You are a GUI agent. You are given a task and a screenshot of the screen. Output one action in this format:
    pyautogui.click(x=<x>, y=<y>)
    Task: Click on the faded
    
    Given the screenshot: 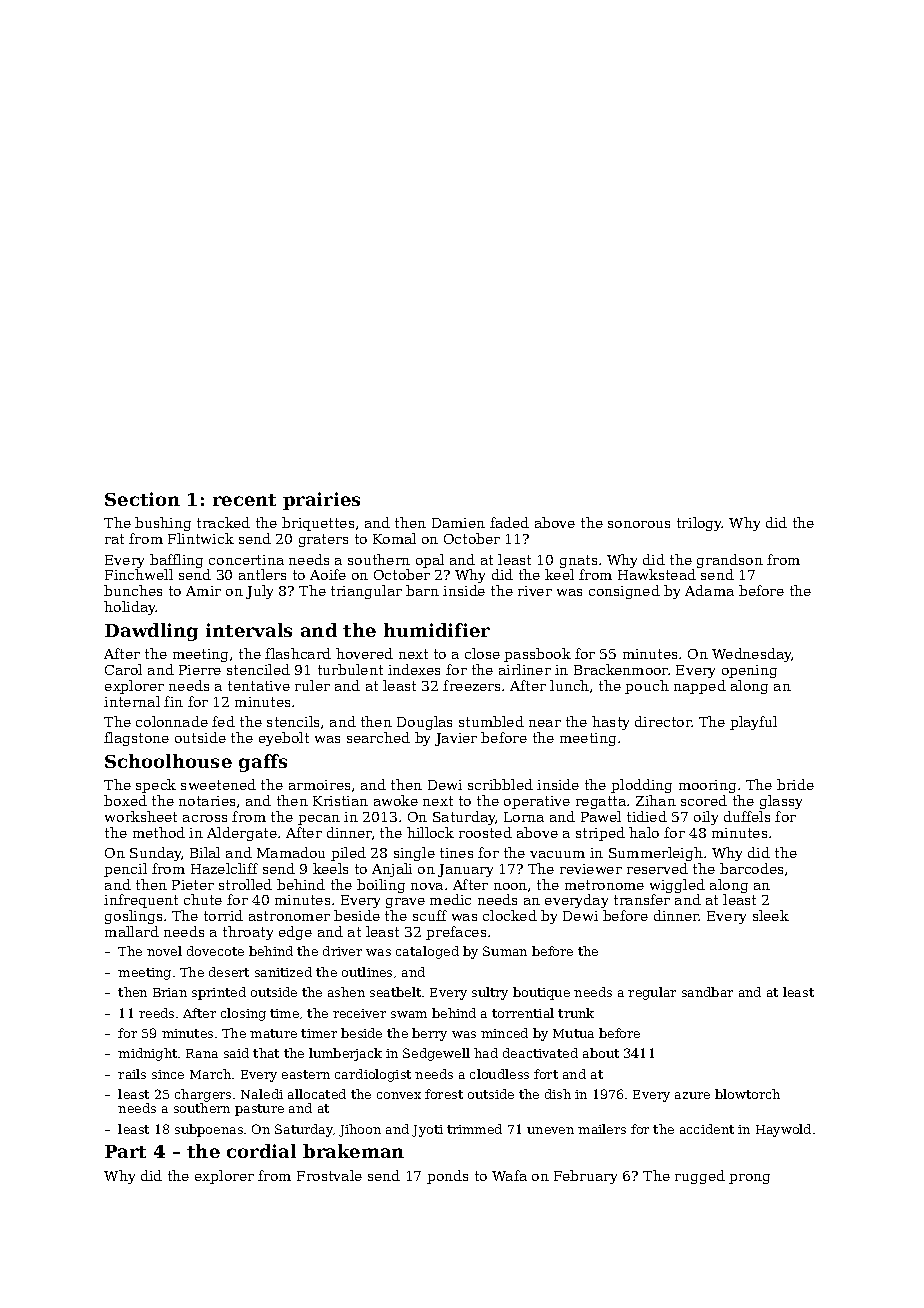 What is the action you would take?
    pyautogui.click(x=509, y=522)
